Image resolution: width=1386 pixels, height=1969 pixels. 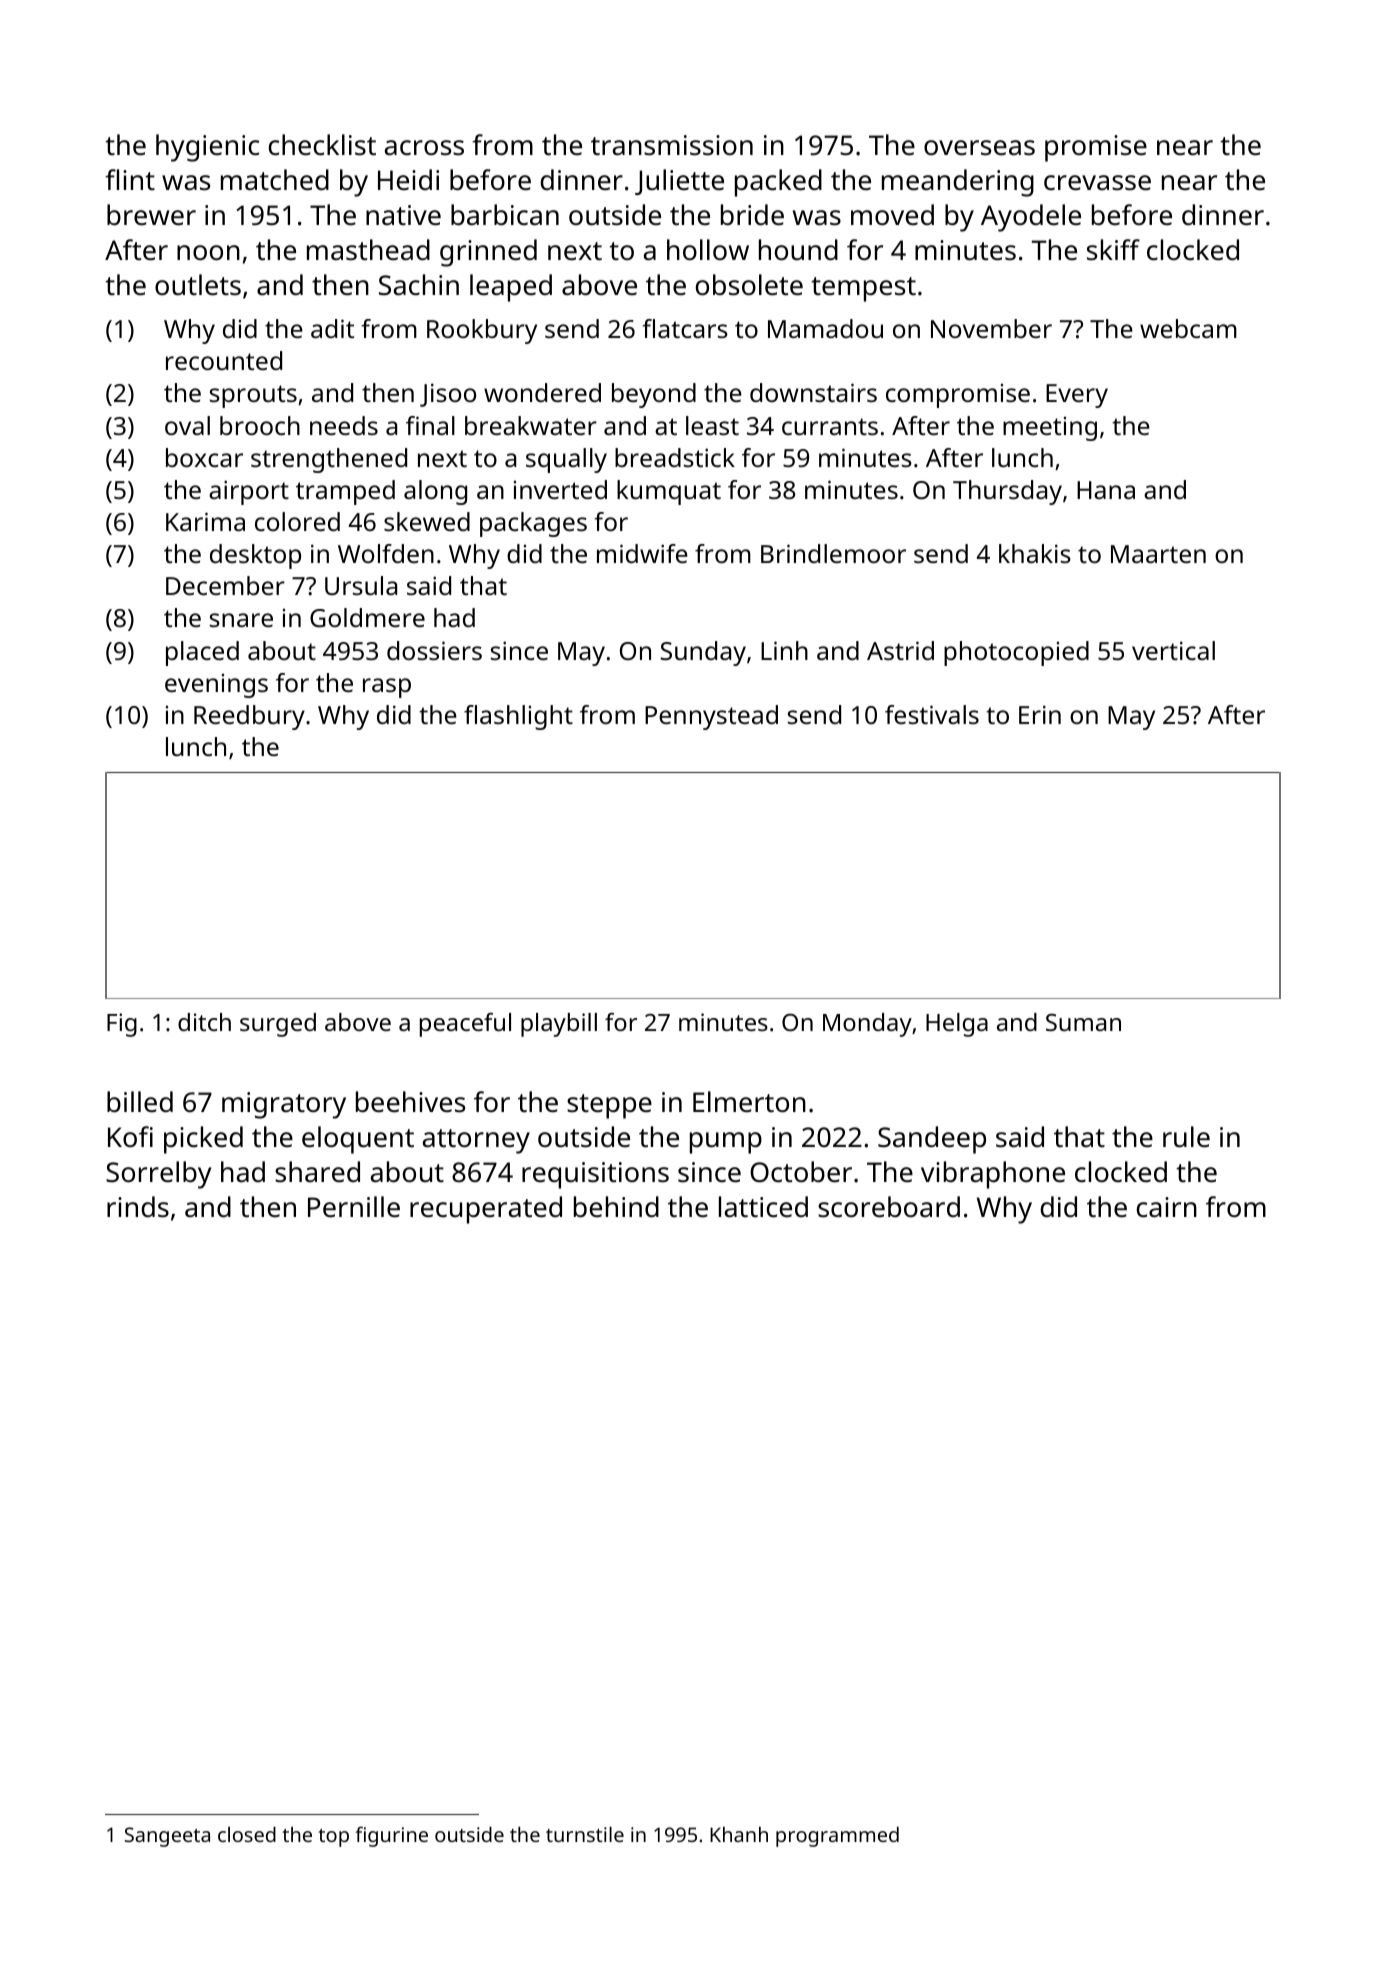 What do you see at coordinates (241, 620) in the screenshot?
I see `snare` at bounding box center [241, 620].
